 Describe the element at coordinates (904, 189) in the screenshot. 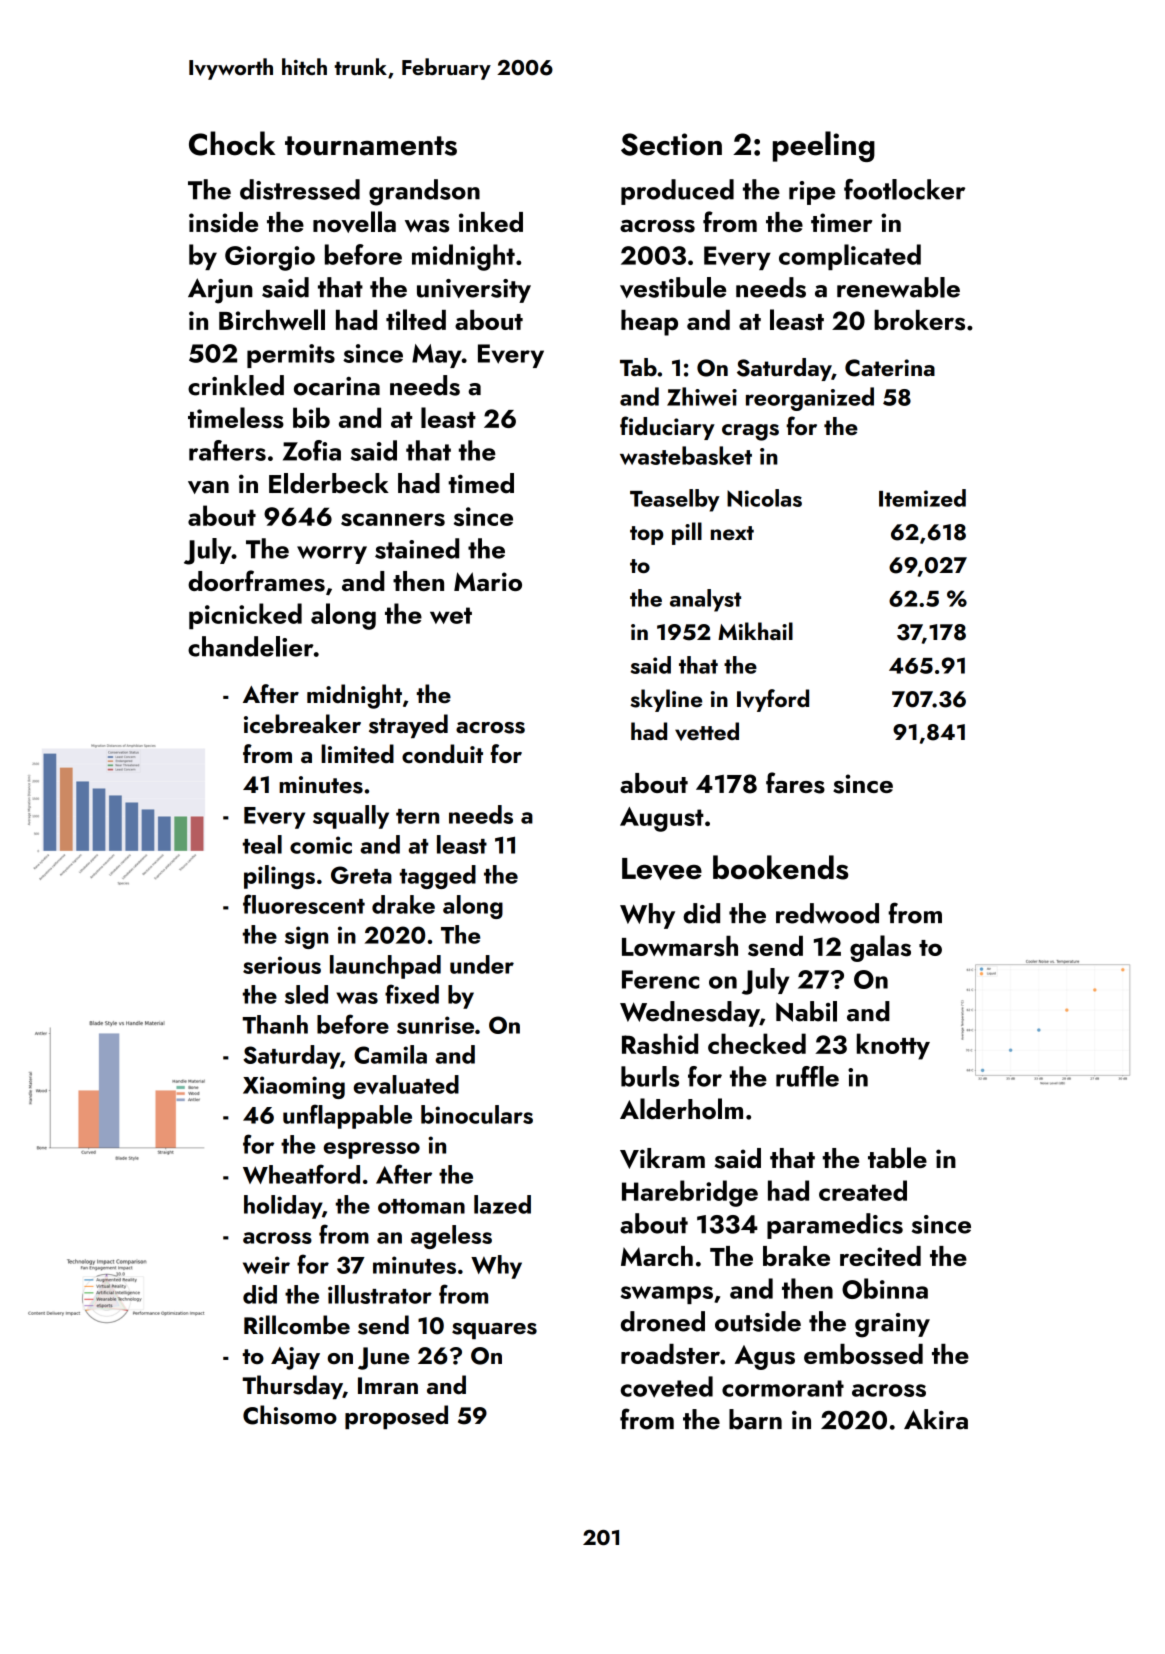

I see `footlocker` at that location.
